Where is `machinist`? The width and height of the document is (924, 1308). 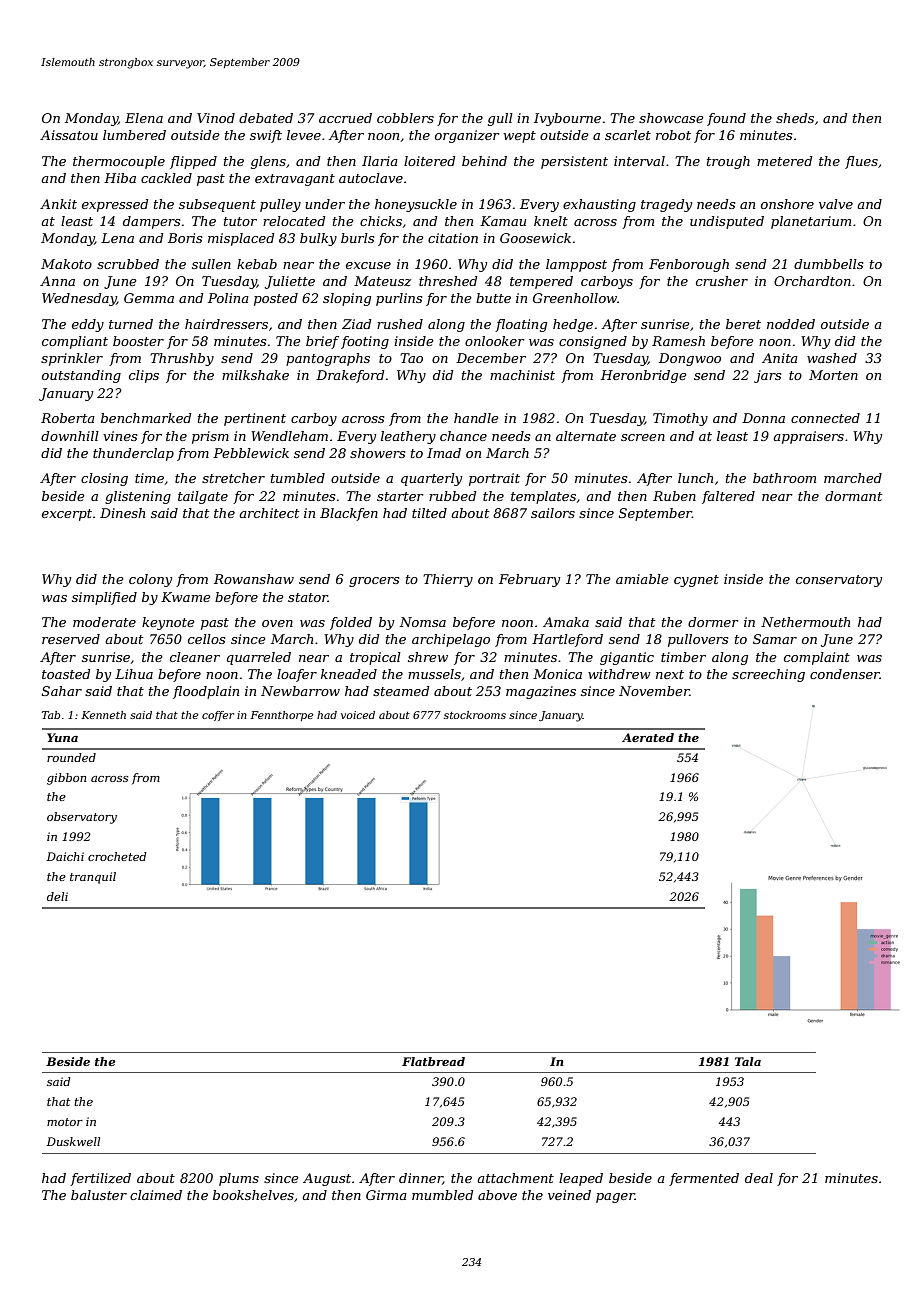 machinist is located at coordinates (522, 375).
